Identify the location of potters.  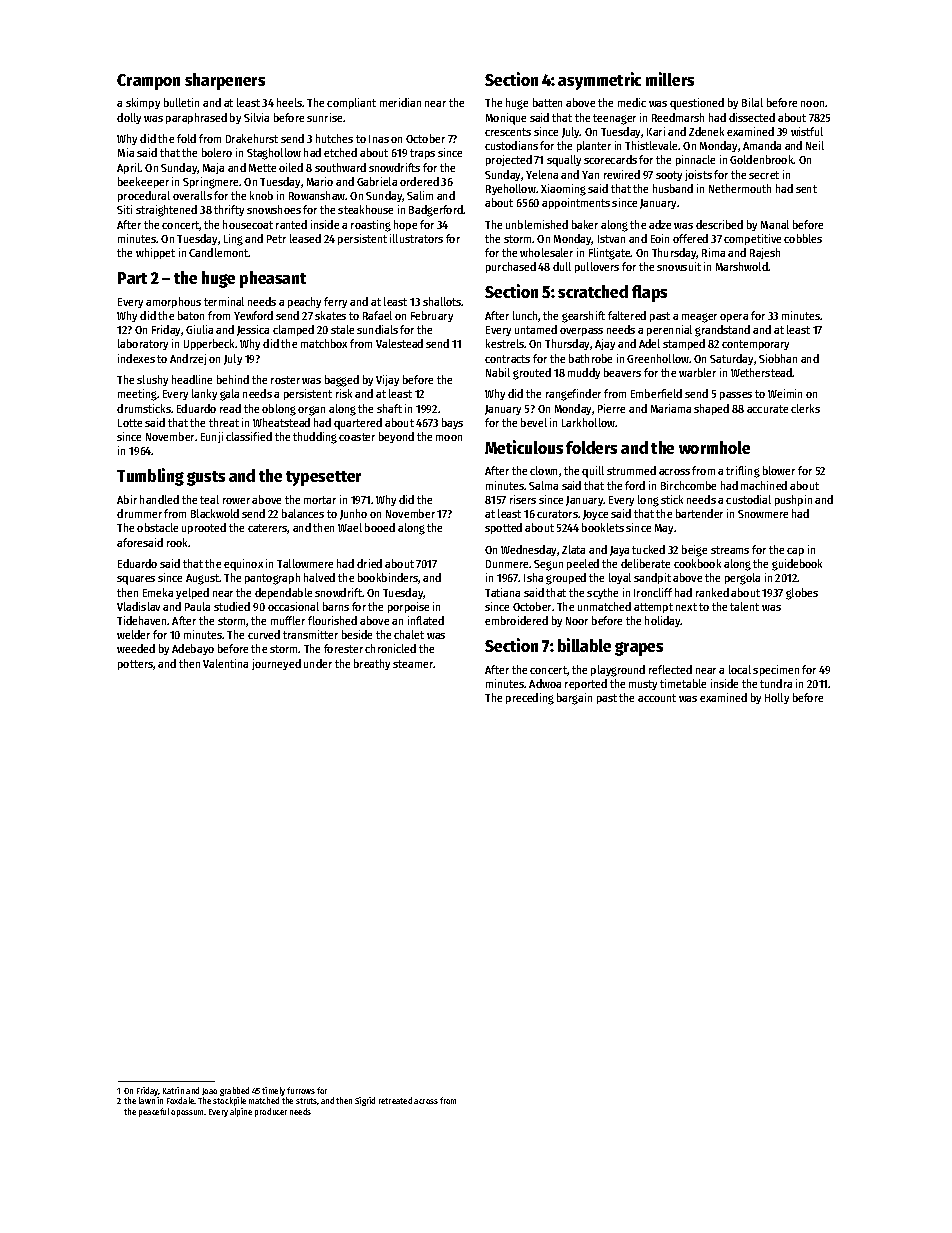
(135, 665).
